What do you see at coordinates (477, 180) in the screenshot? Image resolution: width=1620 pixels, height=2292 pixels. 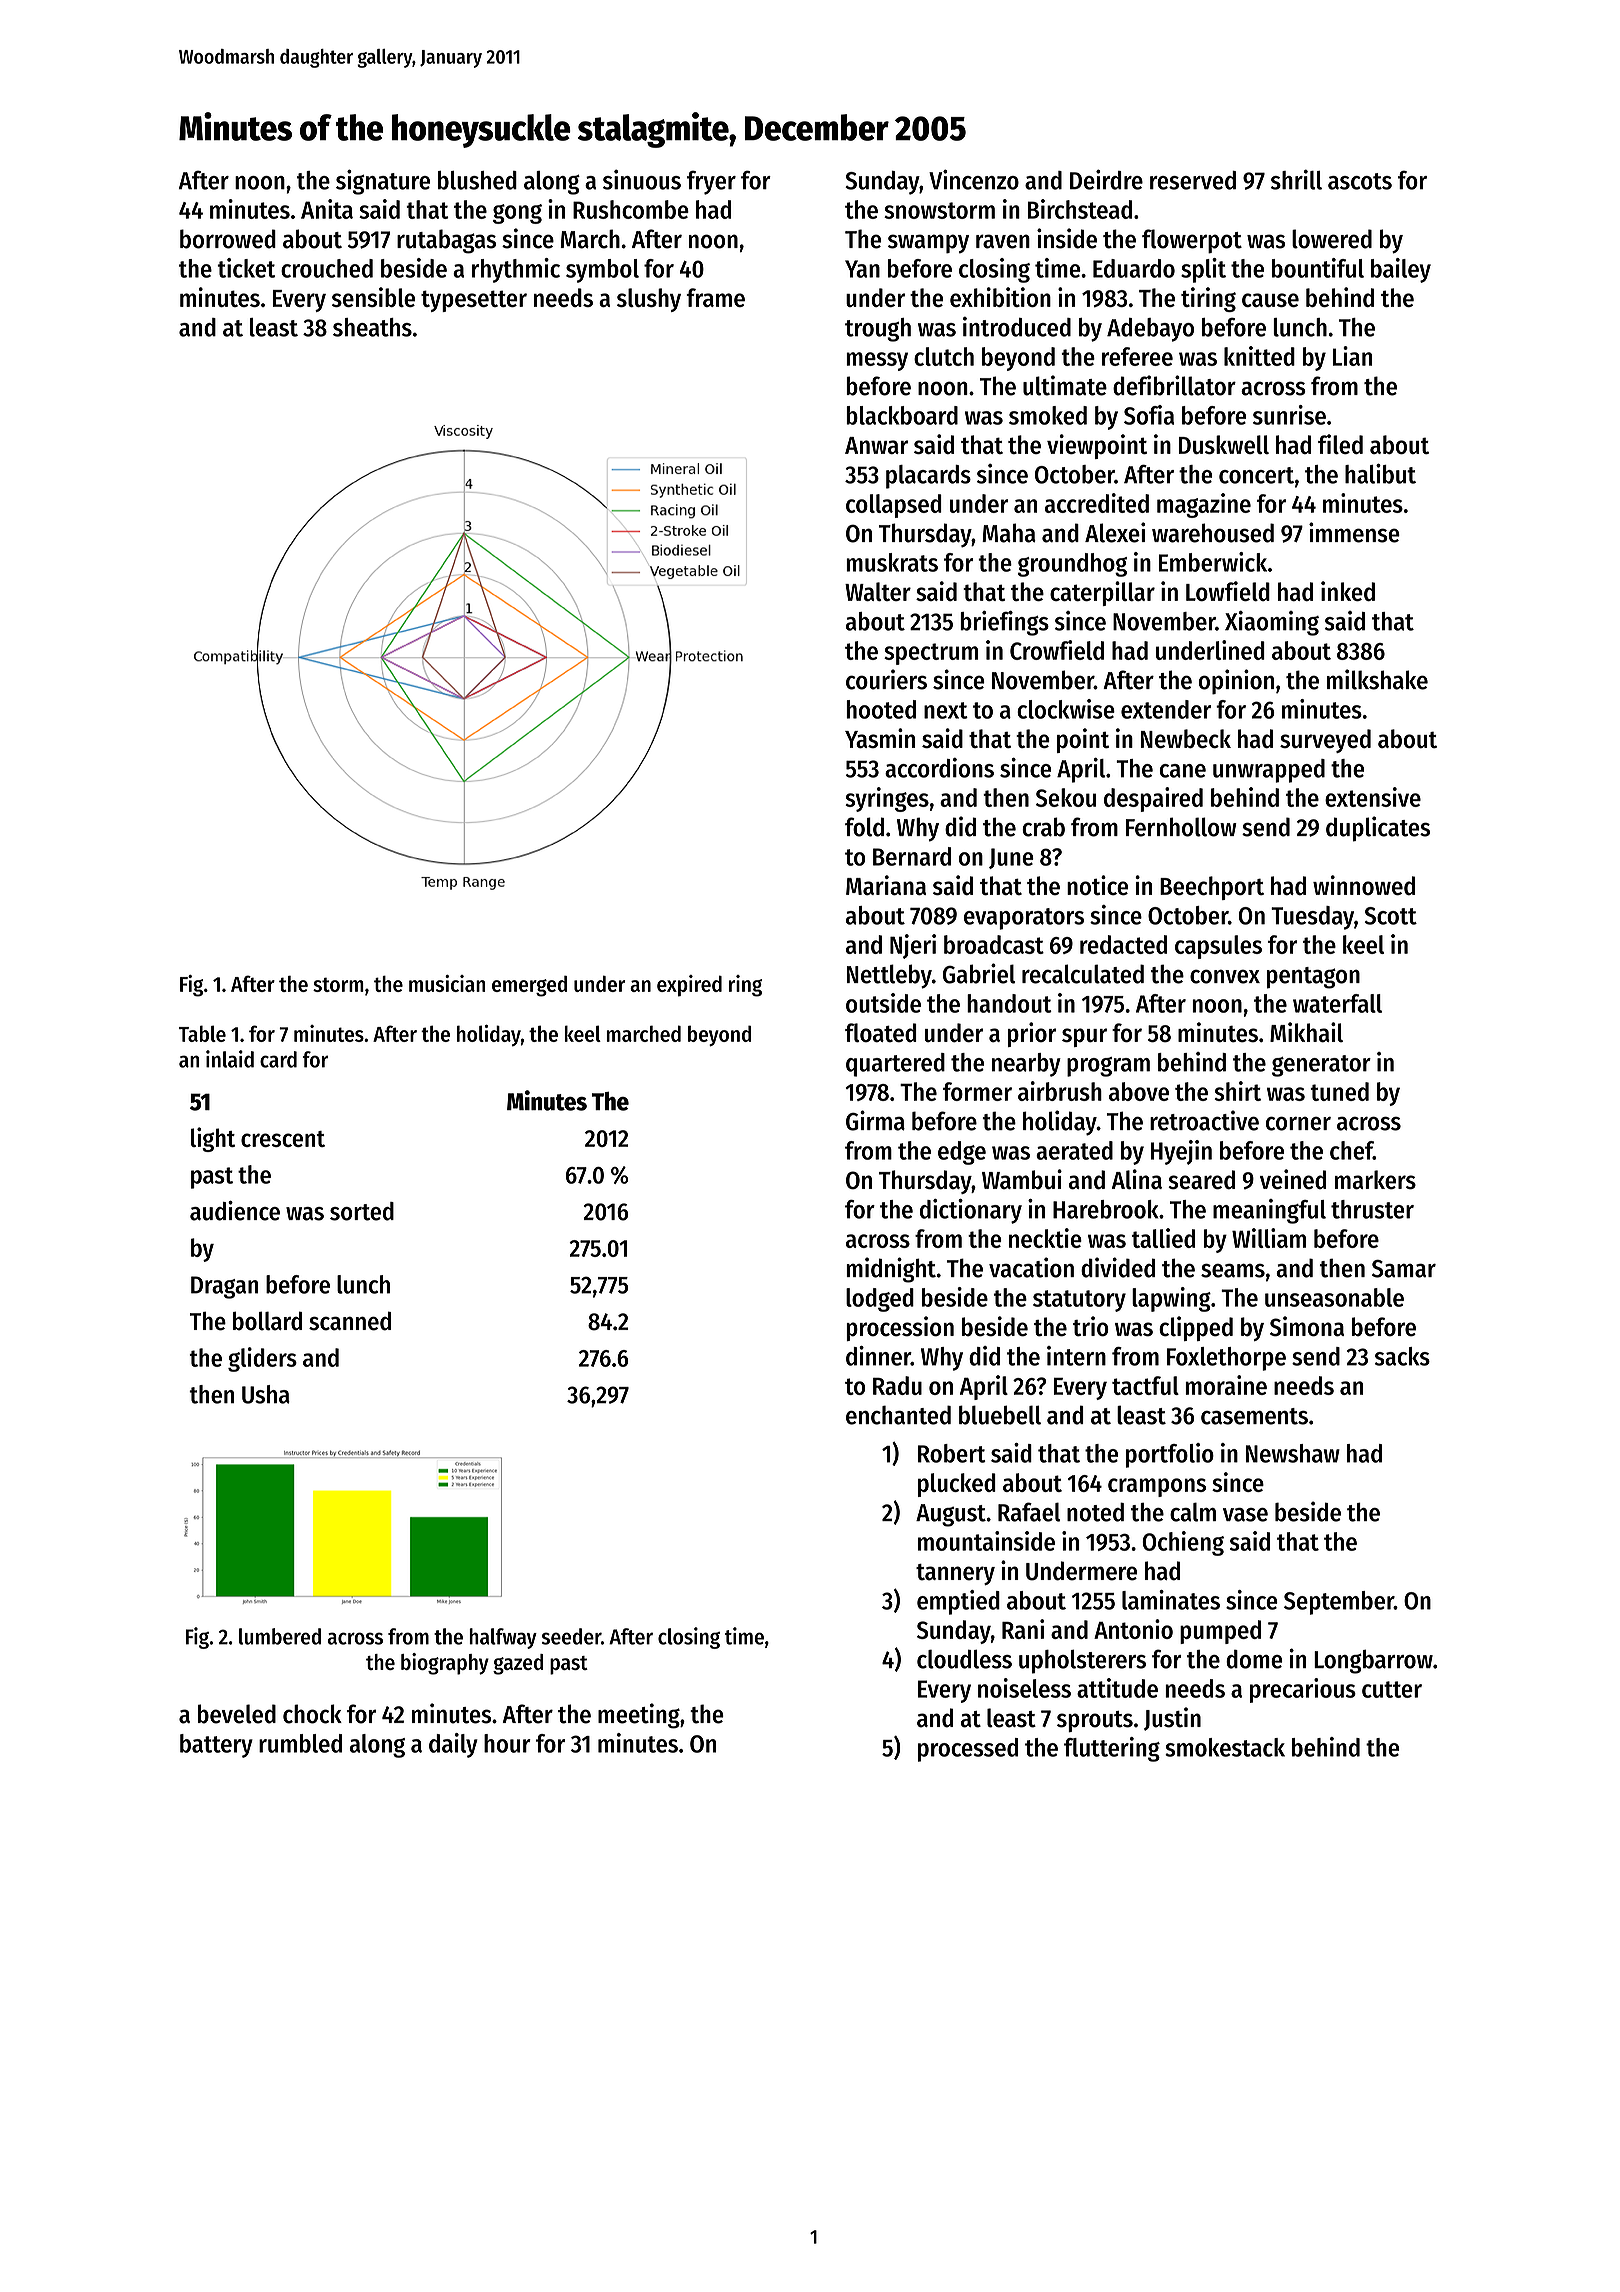 I see `blushed` at bounding box center [477, 180].
